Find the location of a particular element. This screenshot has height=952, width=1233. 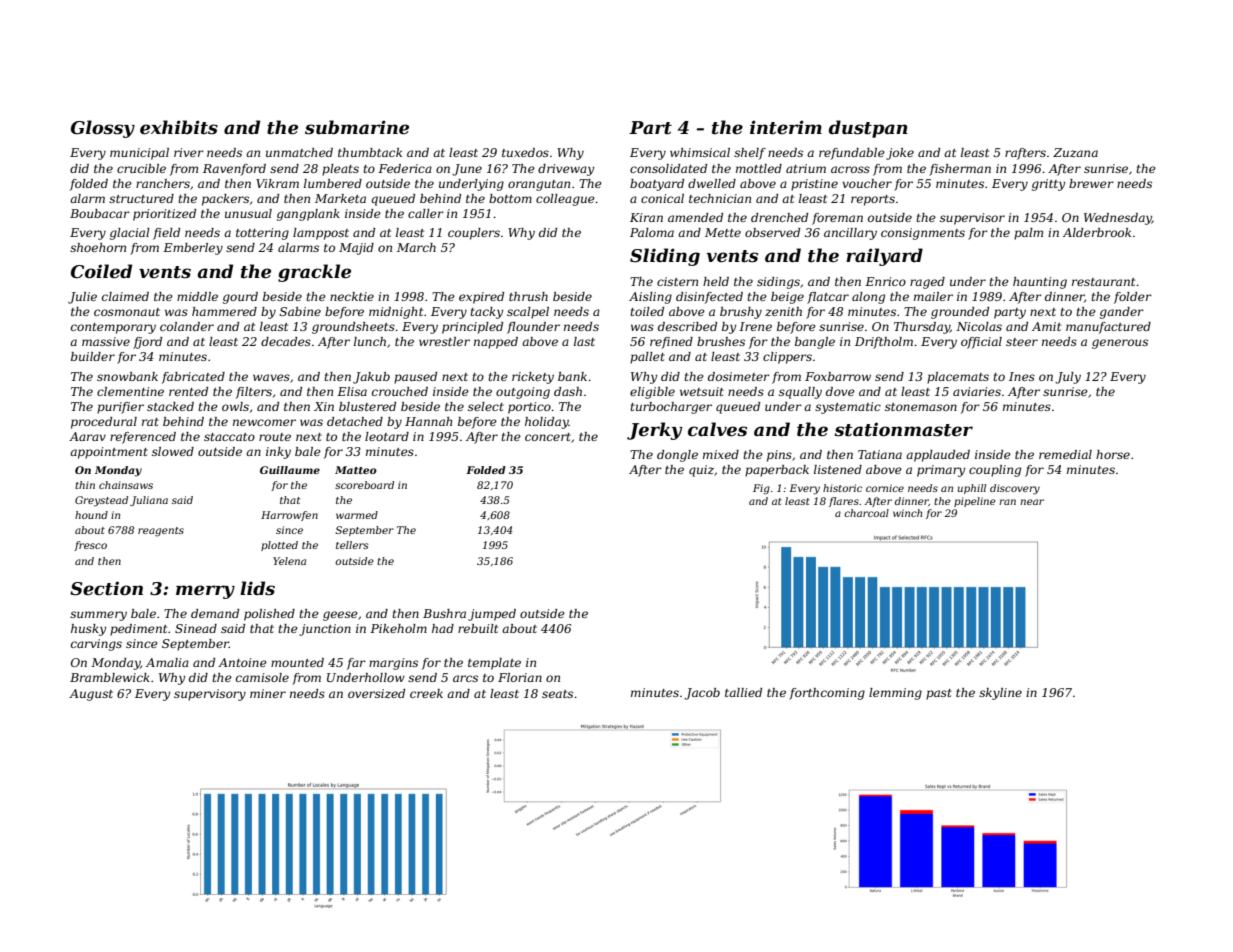

dash is located at coordinates (568, 391).
